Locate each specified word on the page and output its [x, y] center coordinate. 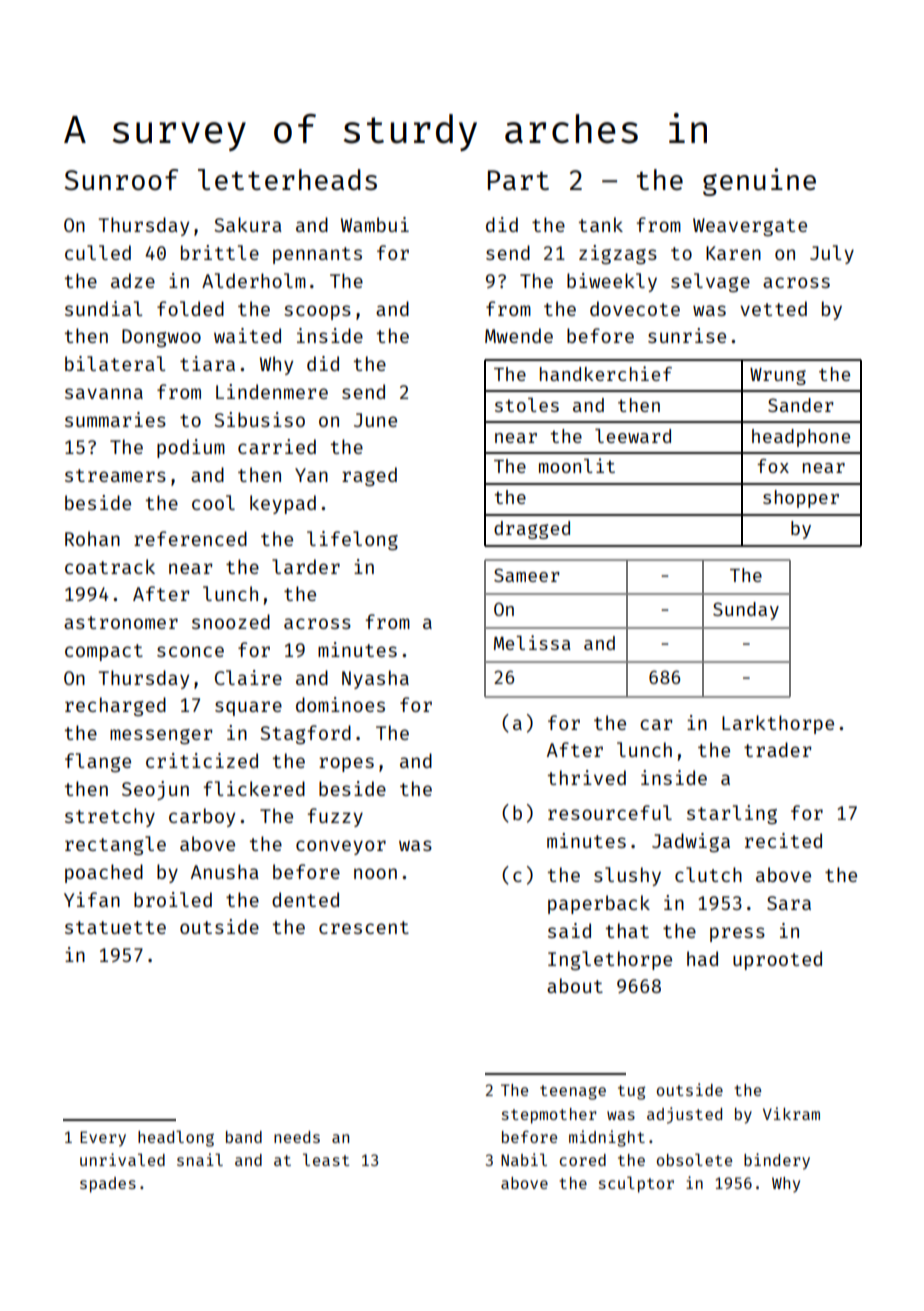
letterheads [287, 179]
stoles [527, 405]
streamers [115, 475]
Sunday [746, 611]
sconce [190, 651]
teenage [573, 1092]
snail [200, 1159]
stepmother [549, 1116]
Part [518, 180]
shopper [801, 499]
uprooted [777, 960]
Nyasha [375, 679]
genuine [759, 182]
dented [305, 899]
